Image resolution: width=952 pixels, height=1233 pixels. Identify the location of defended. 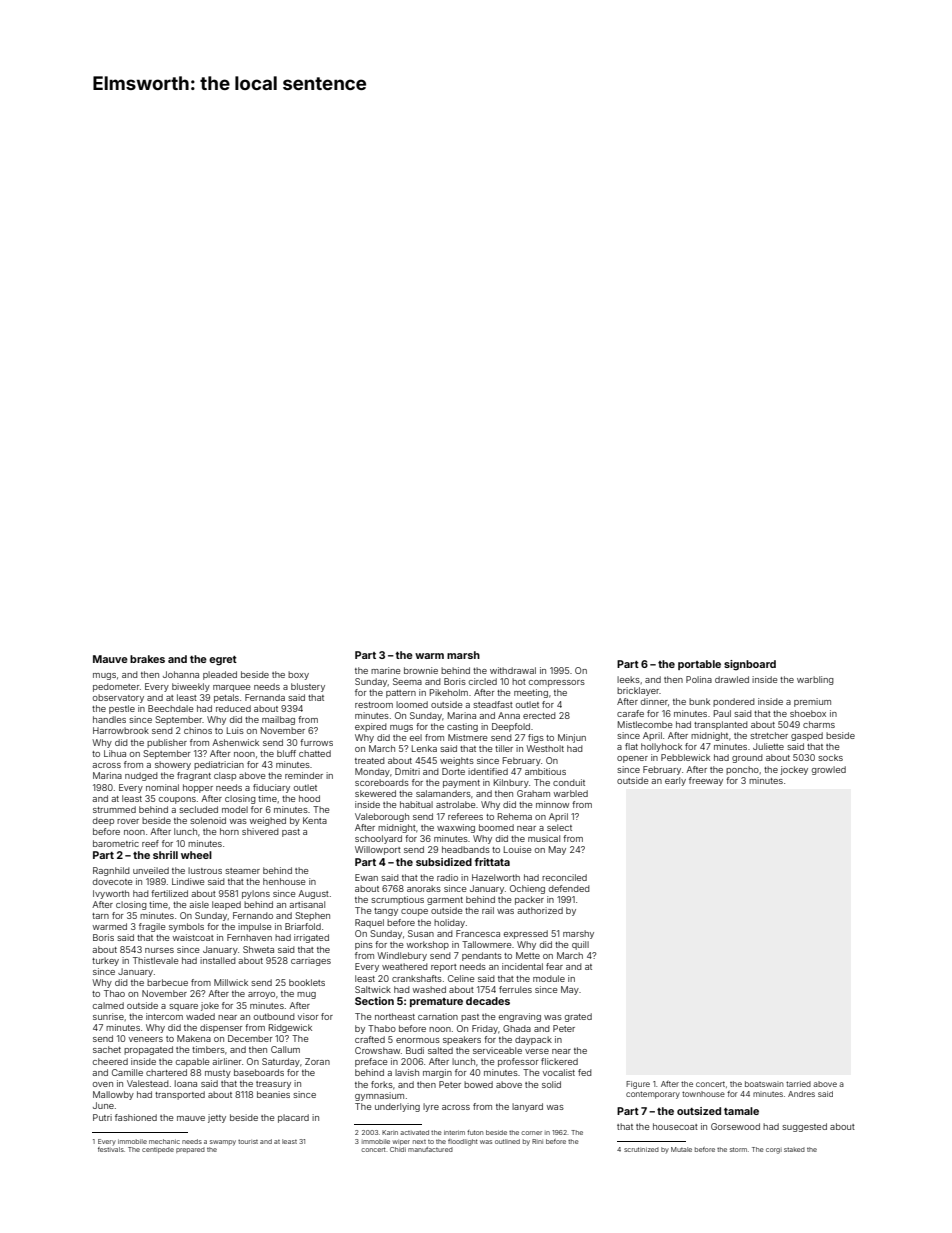
(569, 888).
